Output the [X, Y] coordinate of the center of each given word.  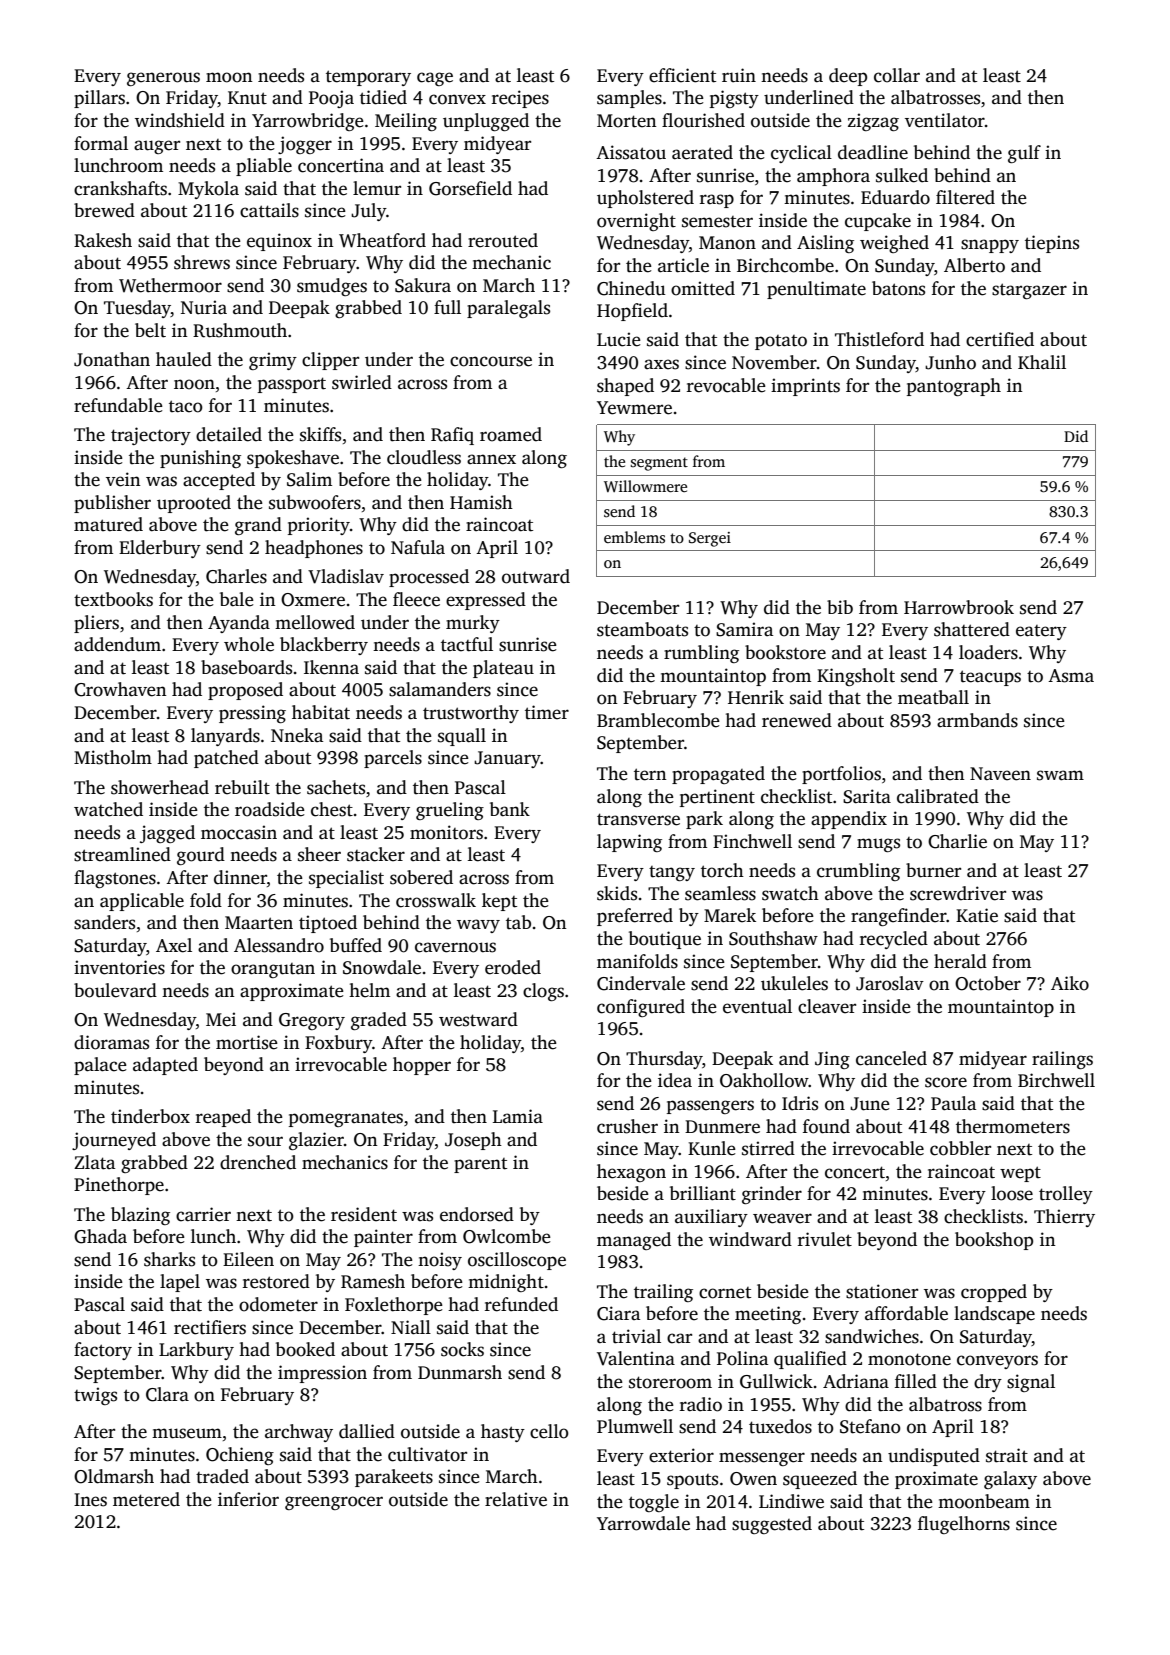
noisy [440, 1261]
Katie [977, 915]
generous [163, 79]
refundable [118, 405]
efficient [682, 75]
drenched [258, 1162]
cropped [994, 1293]
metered [146, 1499]
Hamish [481, 502]
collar [897, 75]
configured [641, 1008]
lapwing [629, 843]
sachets [336, 787]
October [988, 983]
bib [840, 607]
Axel [174, 945]
